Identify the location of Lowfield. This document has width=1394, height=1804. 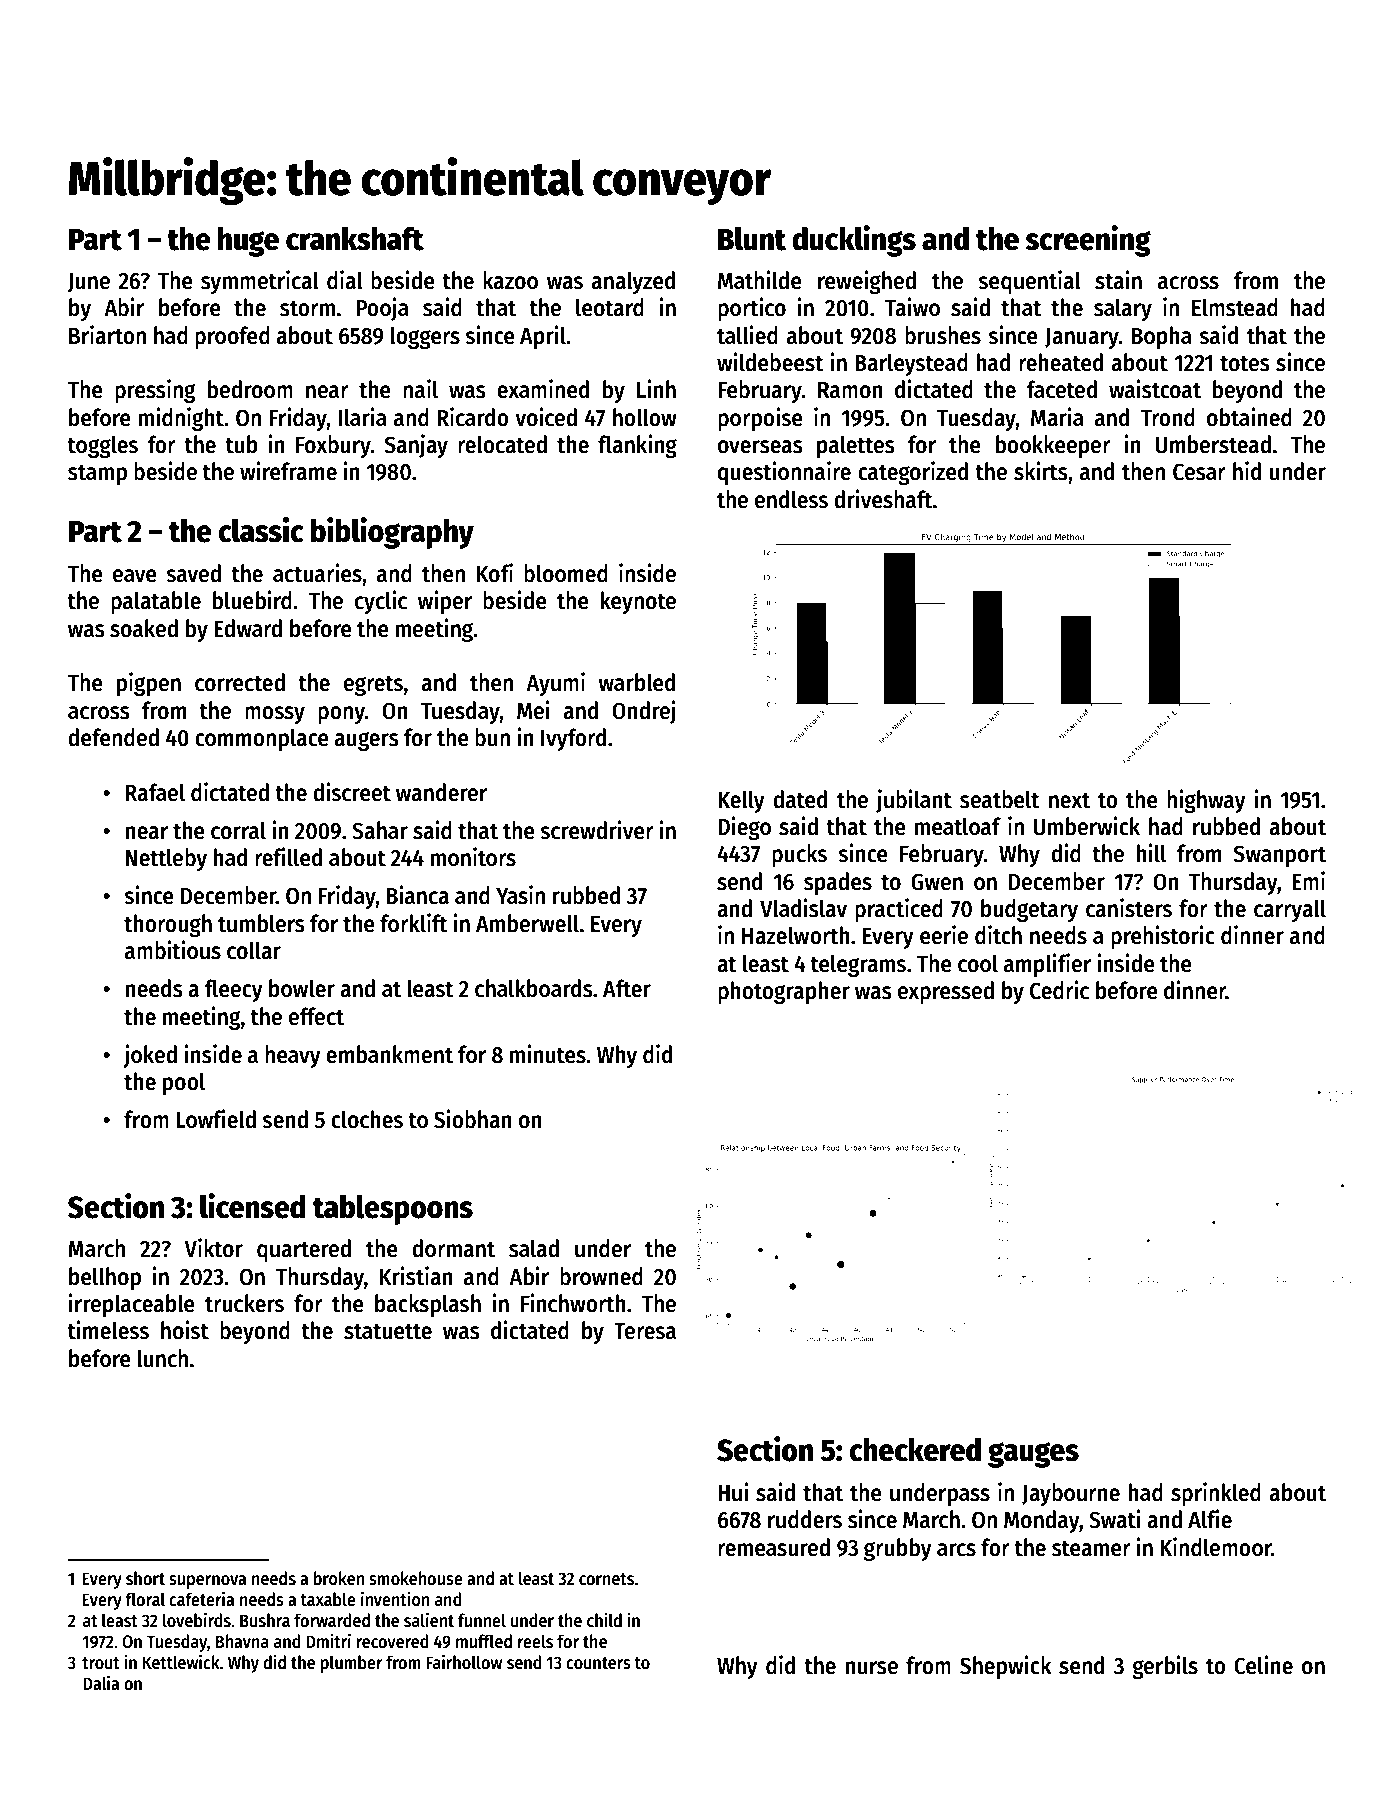
(216, 1119).
